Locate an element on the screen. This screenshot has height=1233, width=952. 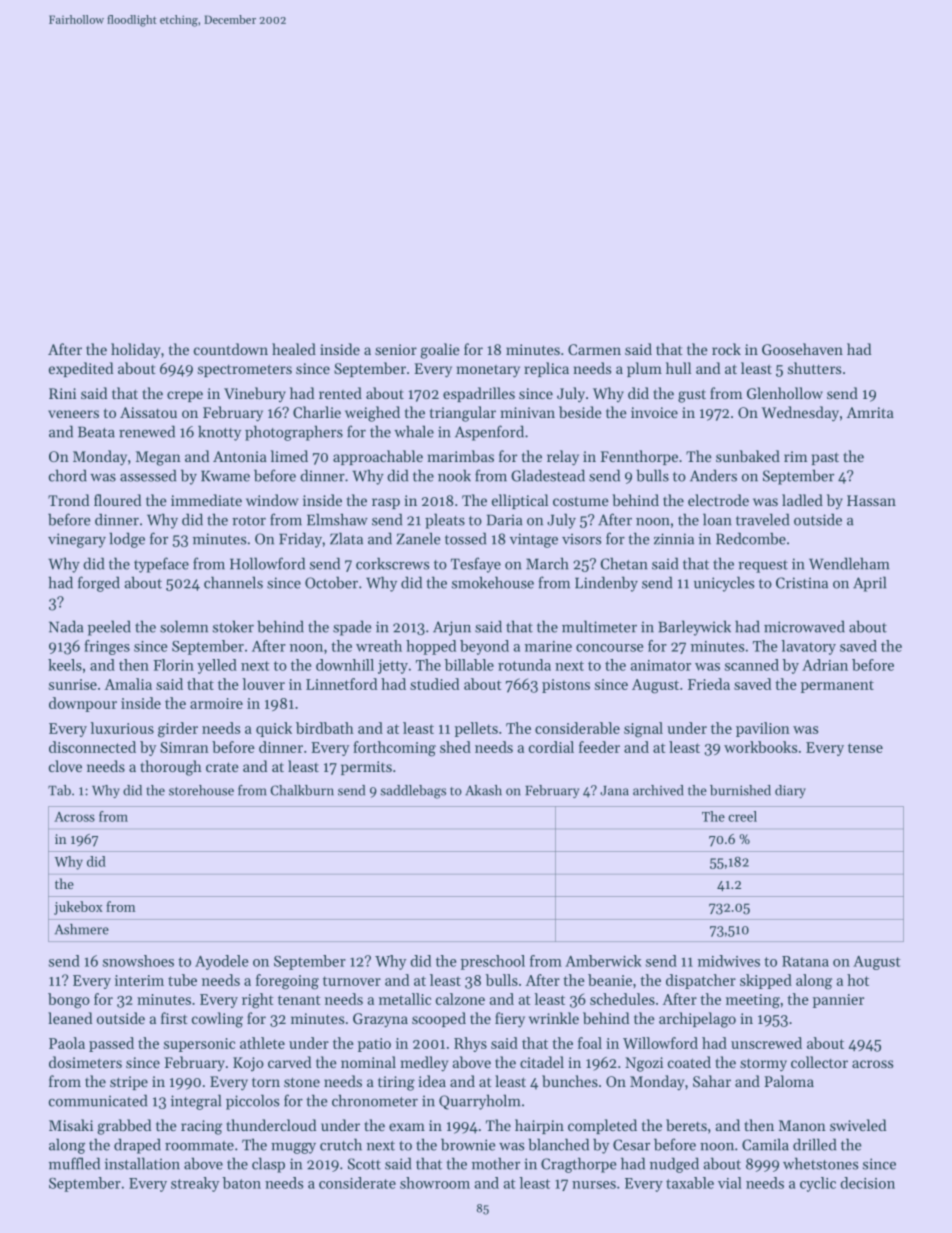
invoice is located at coordinates (654, 412).
